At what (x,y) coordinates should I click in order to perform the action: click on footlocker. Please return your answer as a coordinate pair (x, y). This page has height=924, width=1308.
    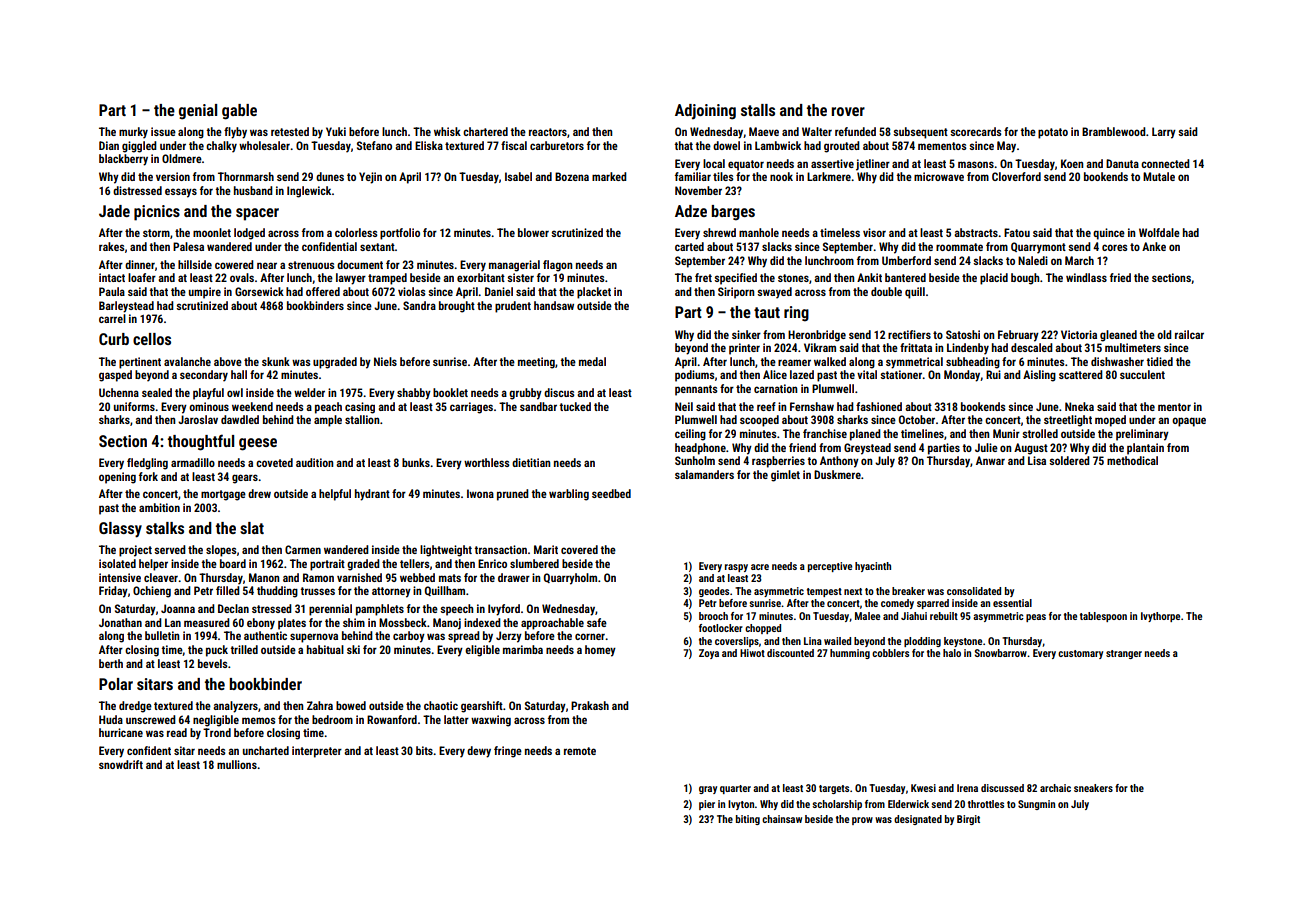
    Looking at the image, I should click on (721, 628).
